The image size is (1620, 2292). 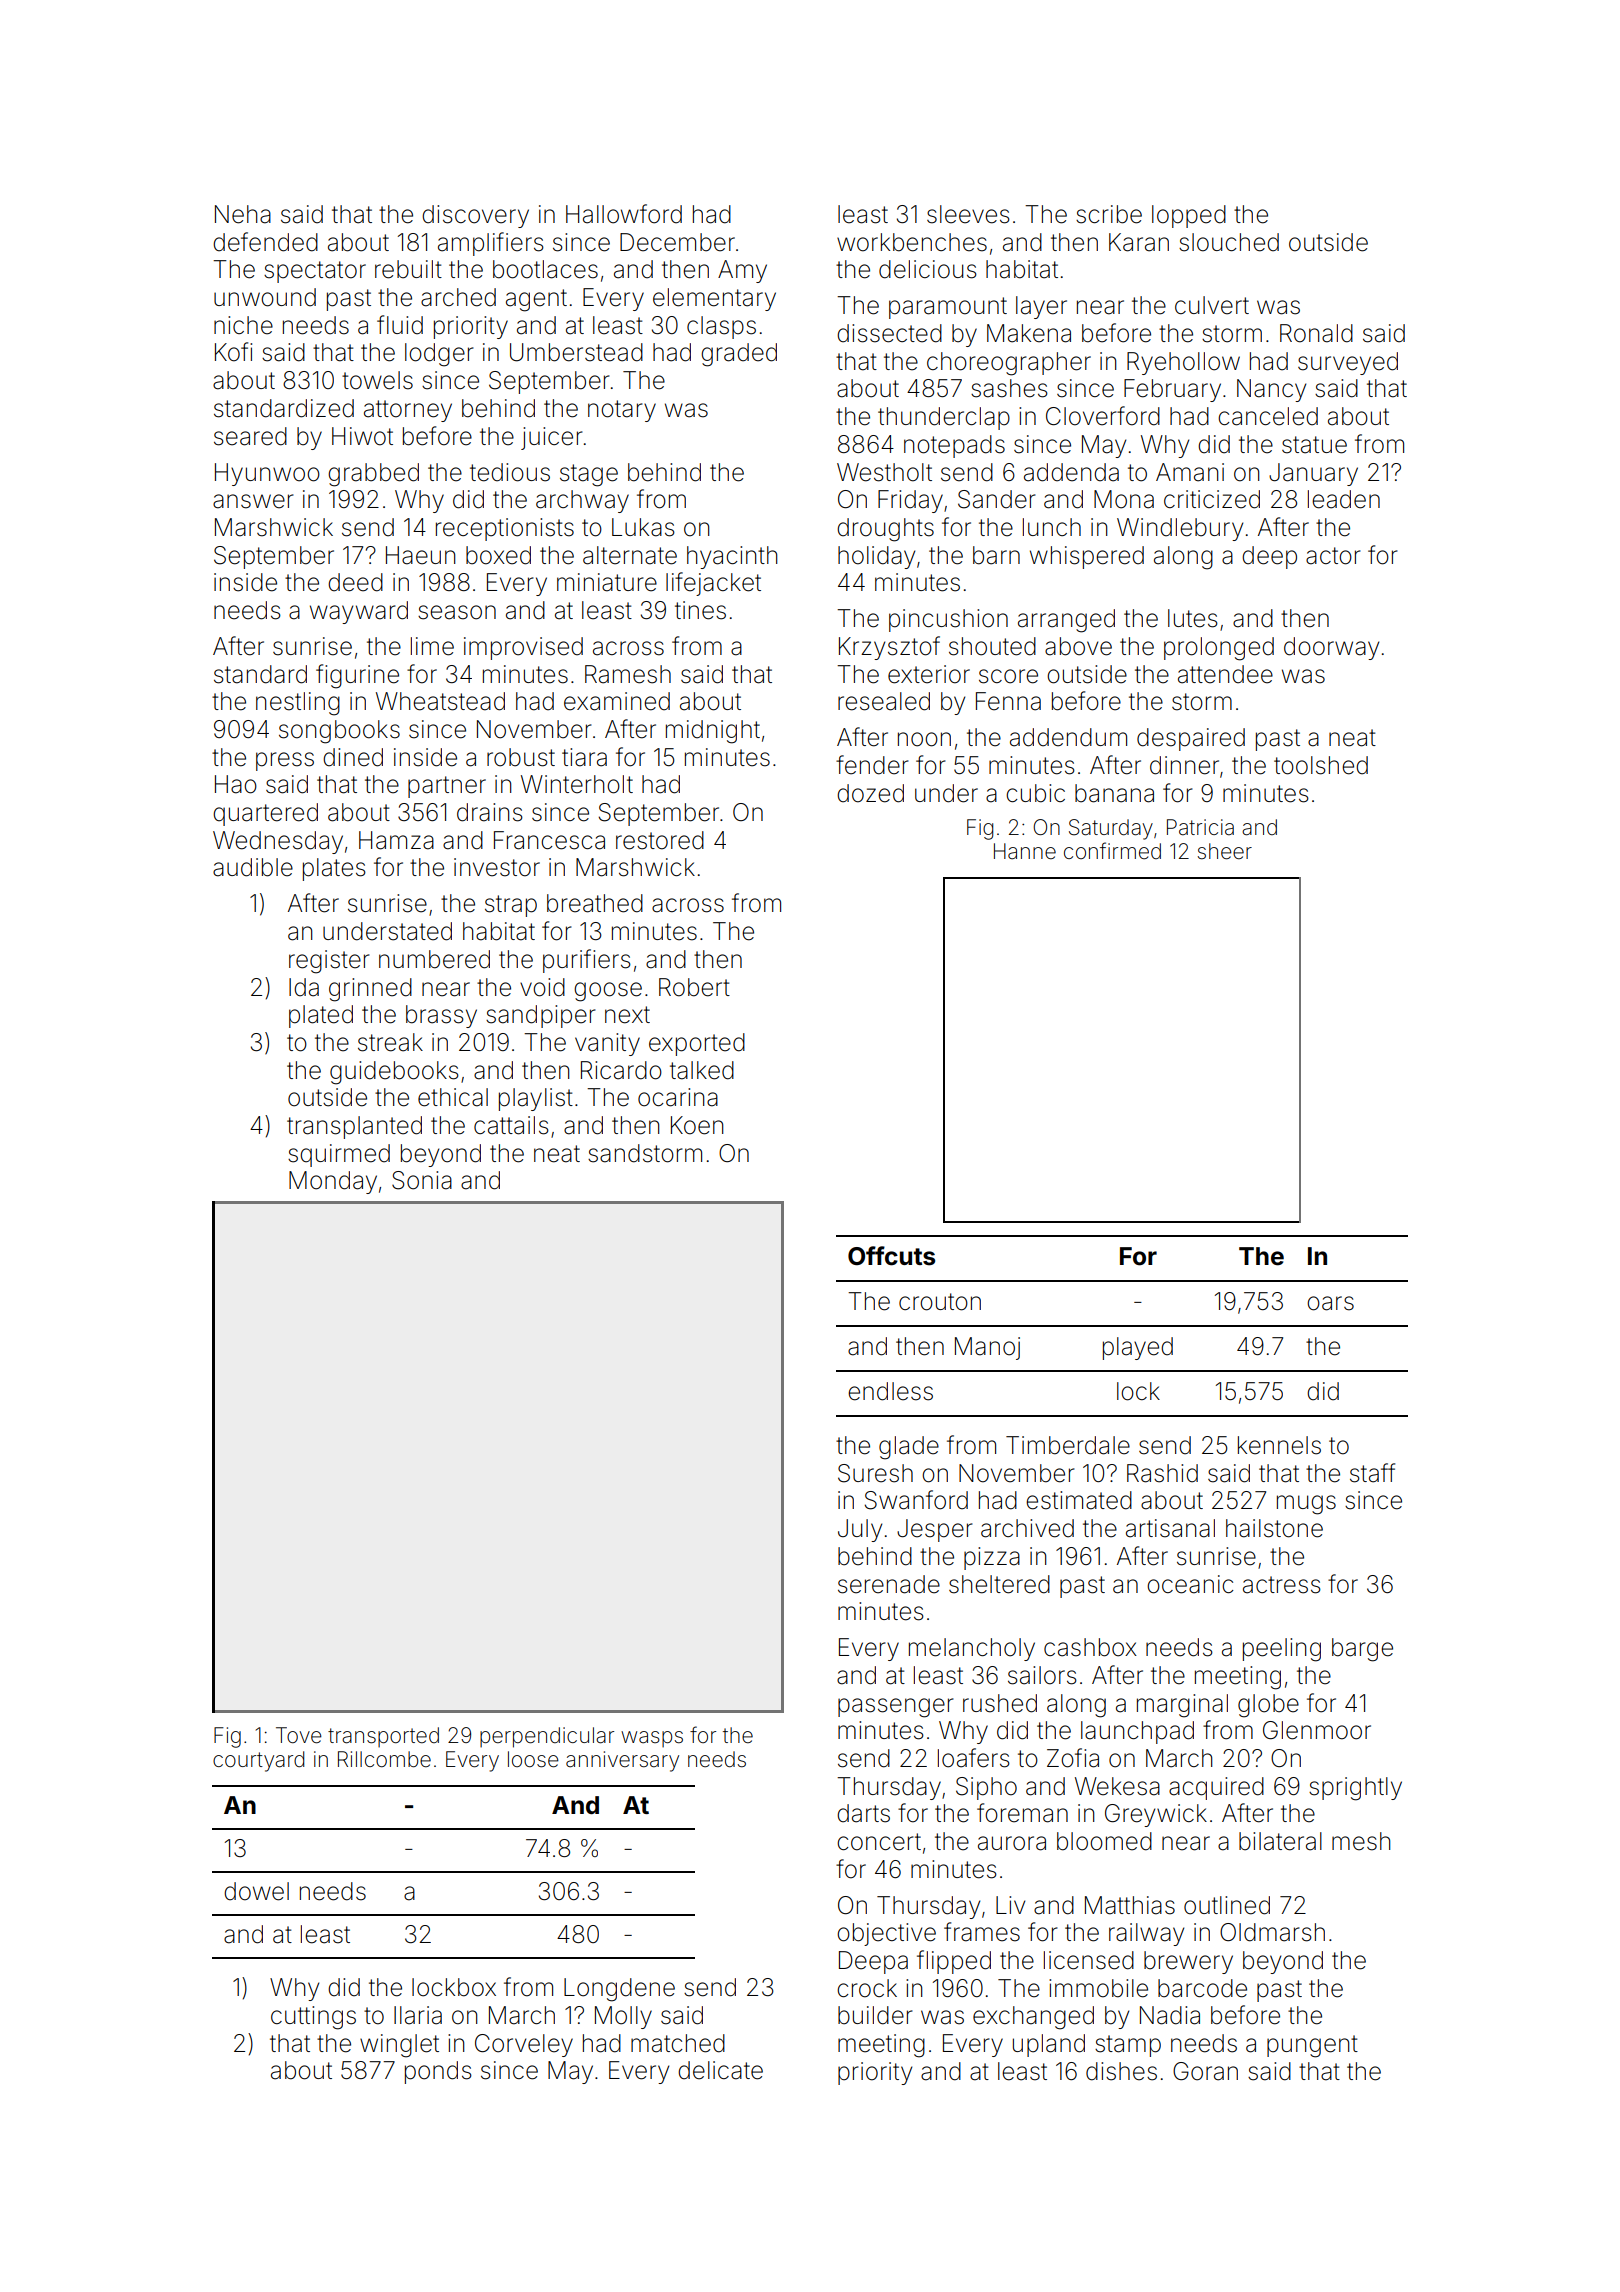 What do you see at coordinates (475, 216) in the screenshot?
I see `discovery` at bounding box center [475, 216].
